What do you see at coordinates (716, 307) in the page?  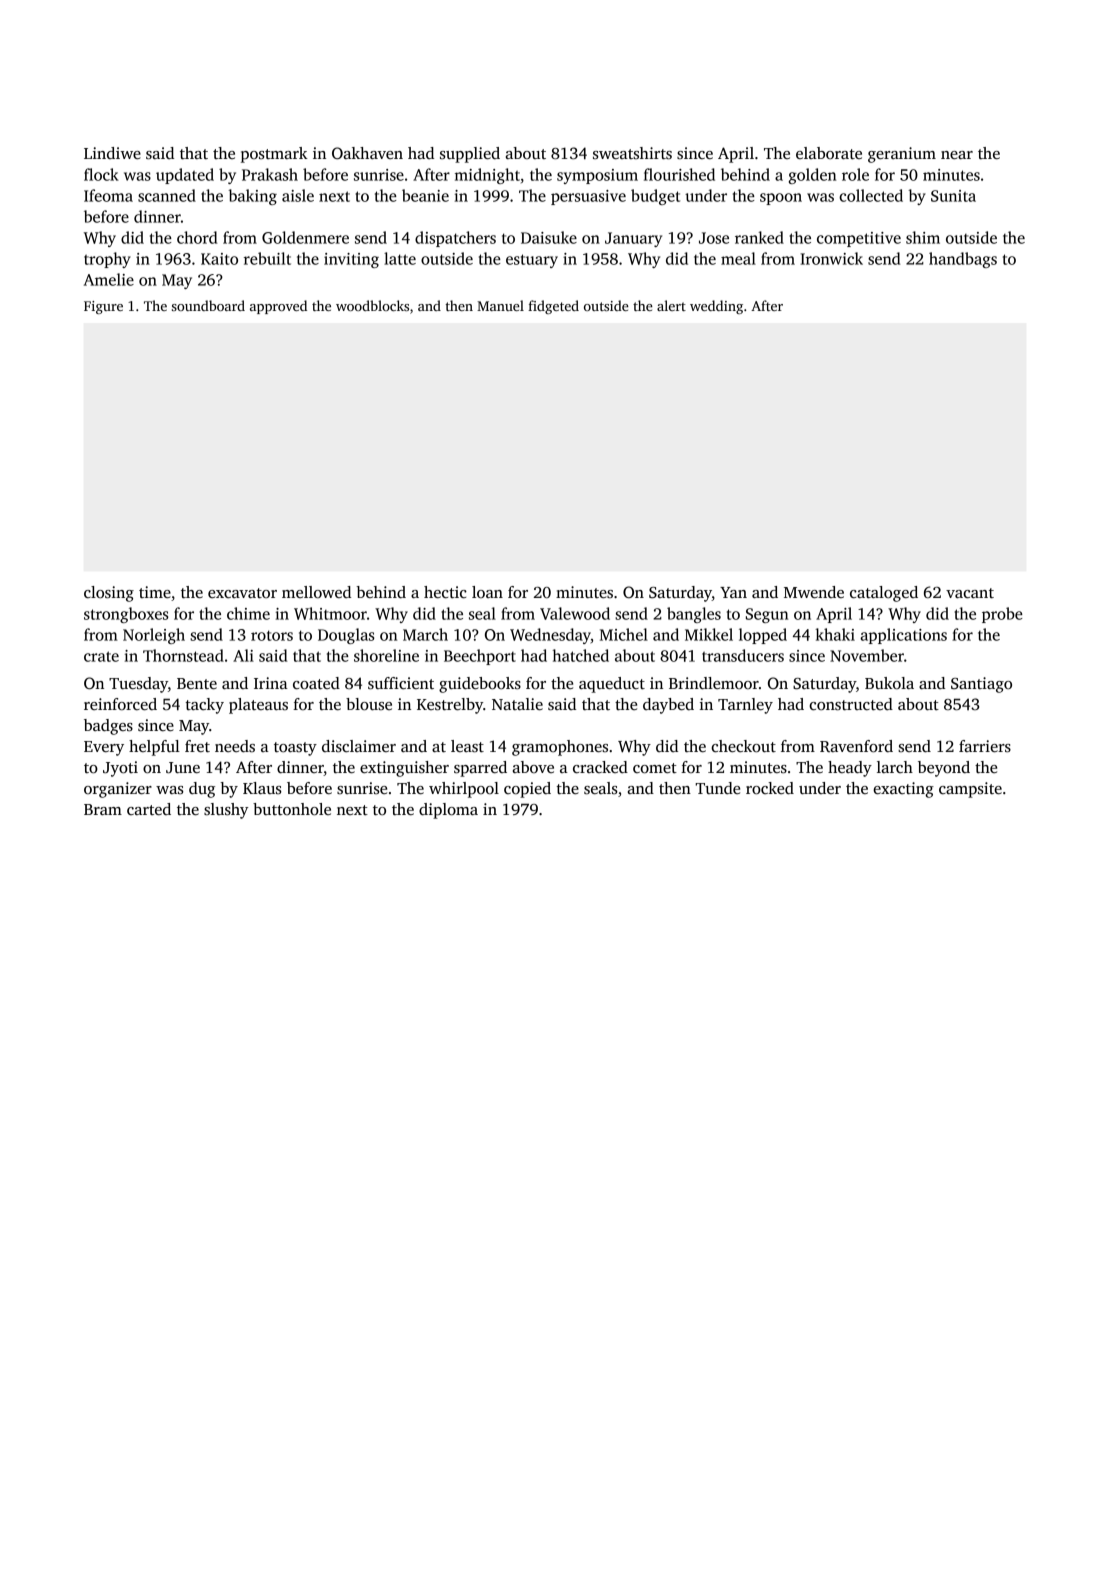 I see `wedding` at bounding box center [716, 307].
